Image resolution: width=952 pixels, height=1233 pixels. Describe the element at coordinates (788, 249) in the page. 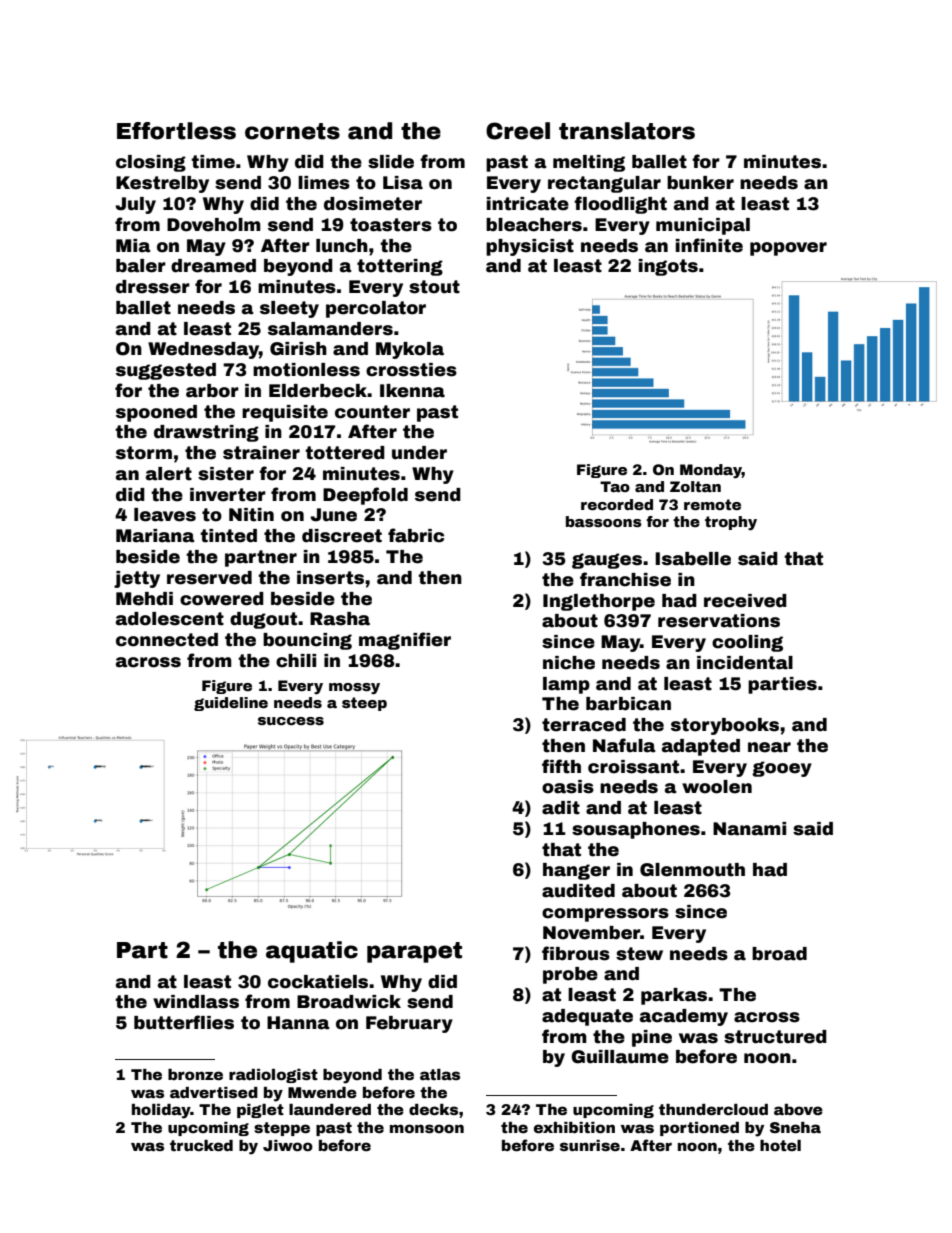

I see `popover` at that location.
